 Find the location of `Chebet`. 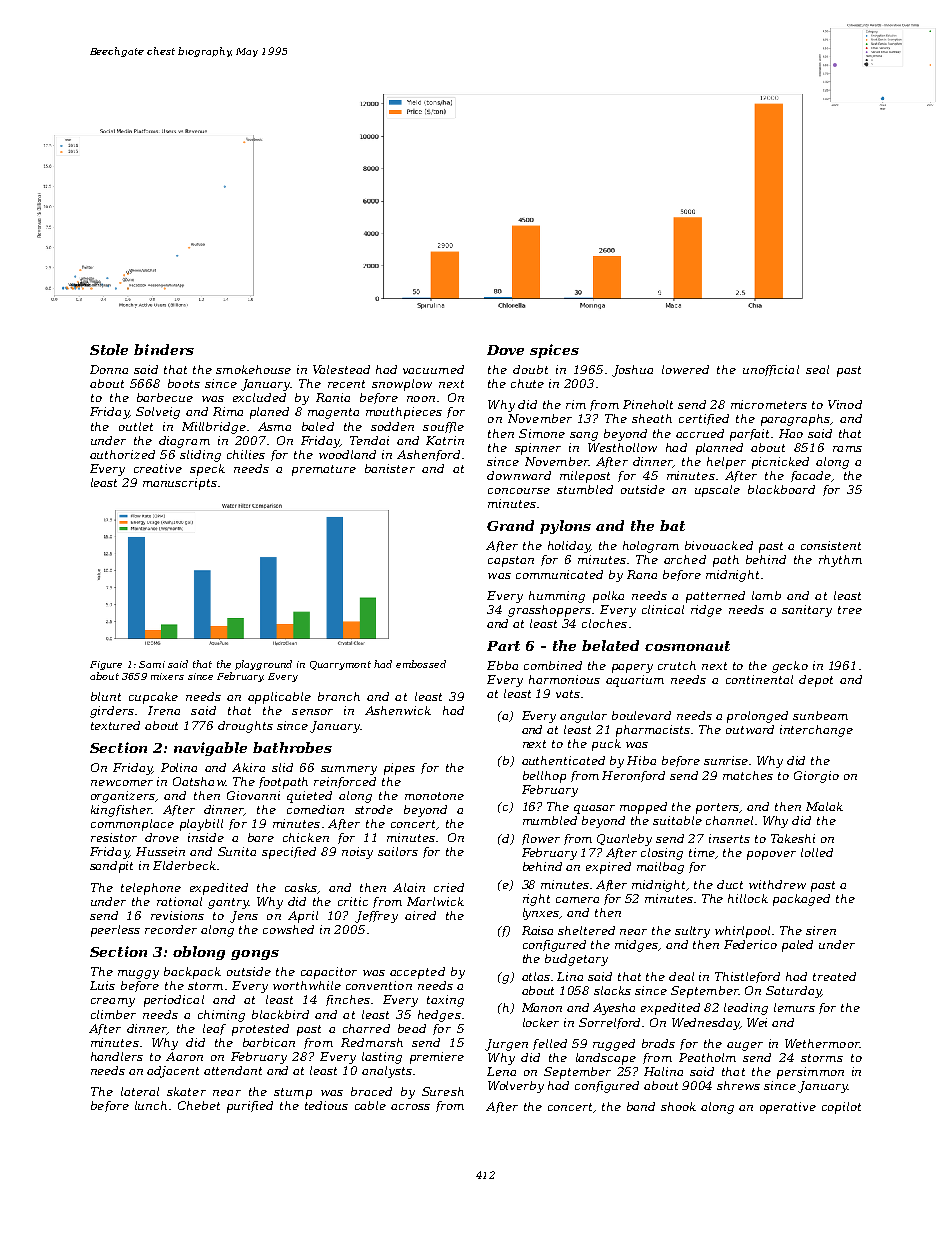

Chebet is located at coordinates (199, 1105).
